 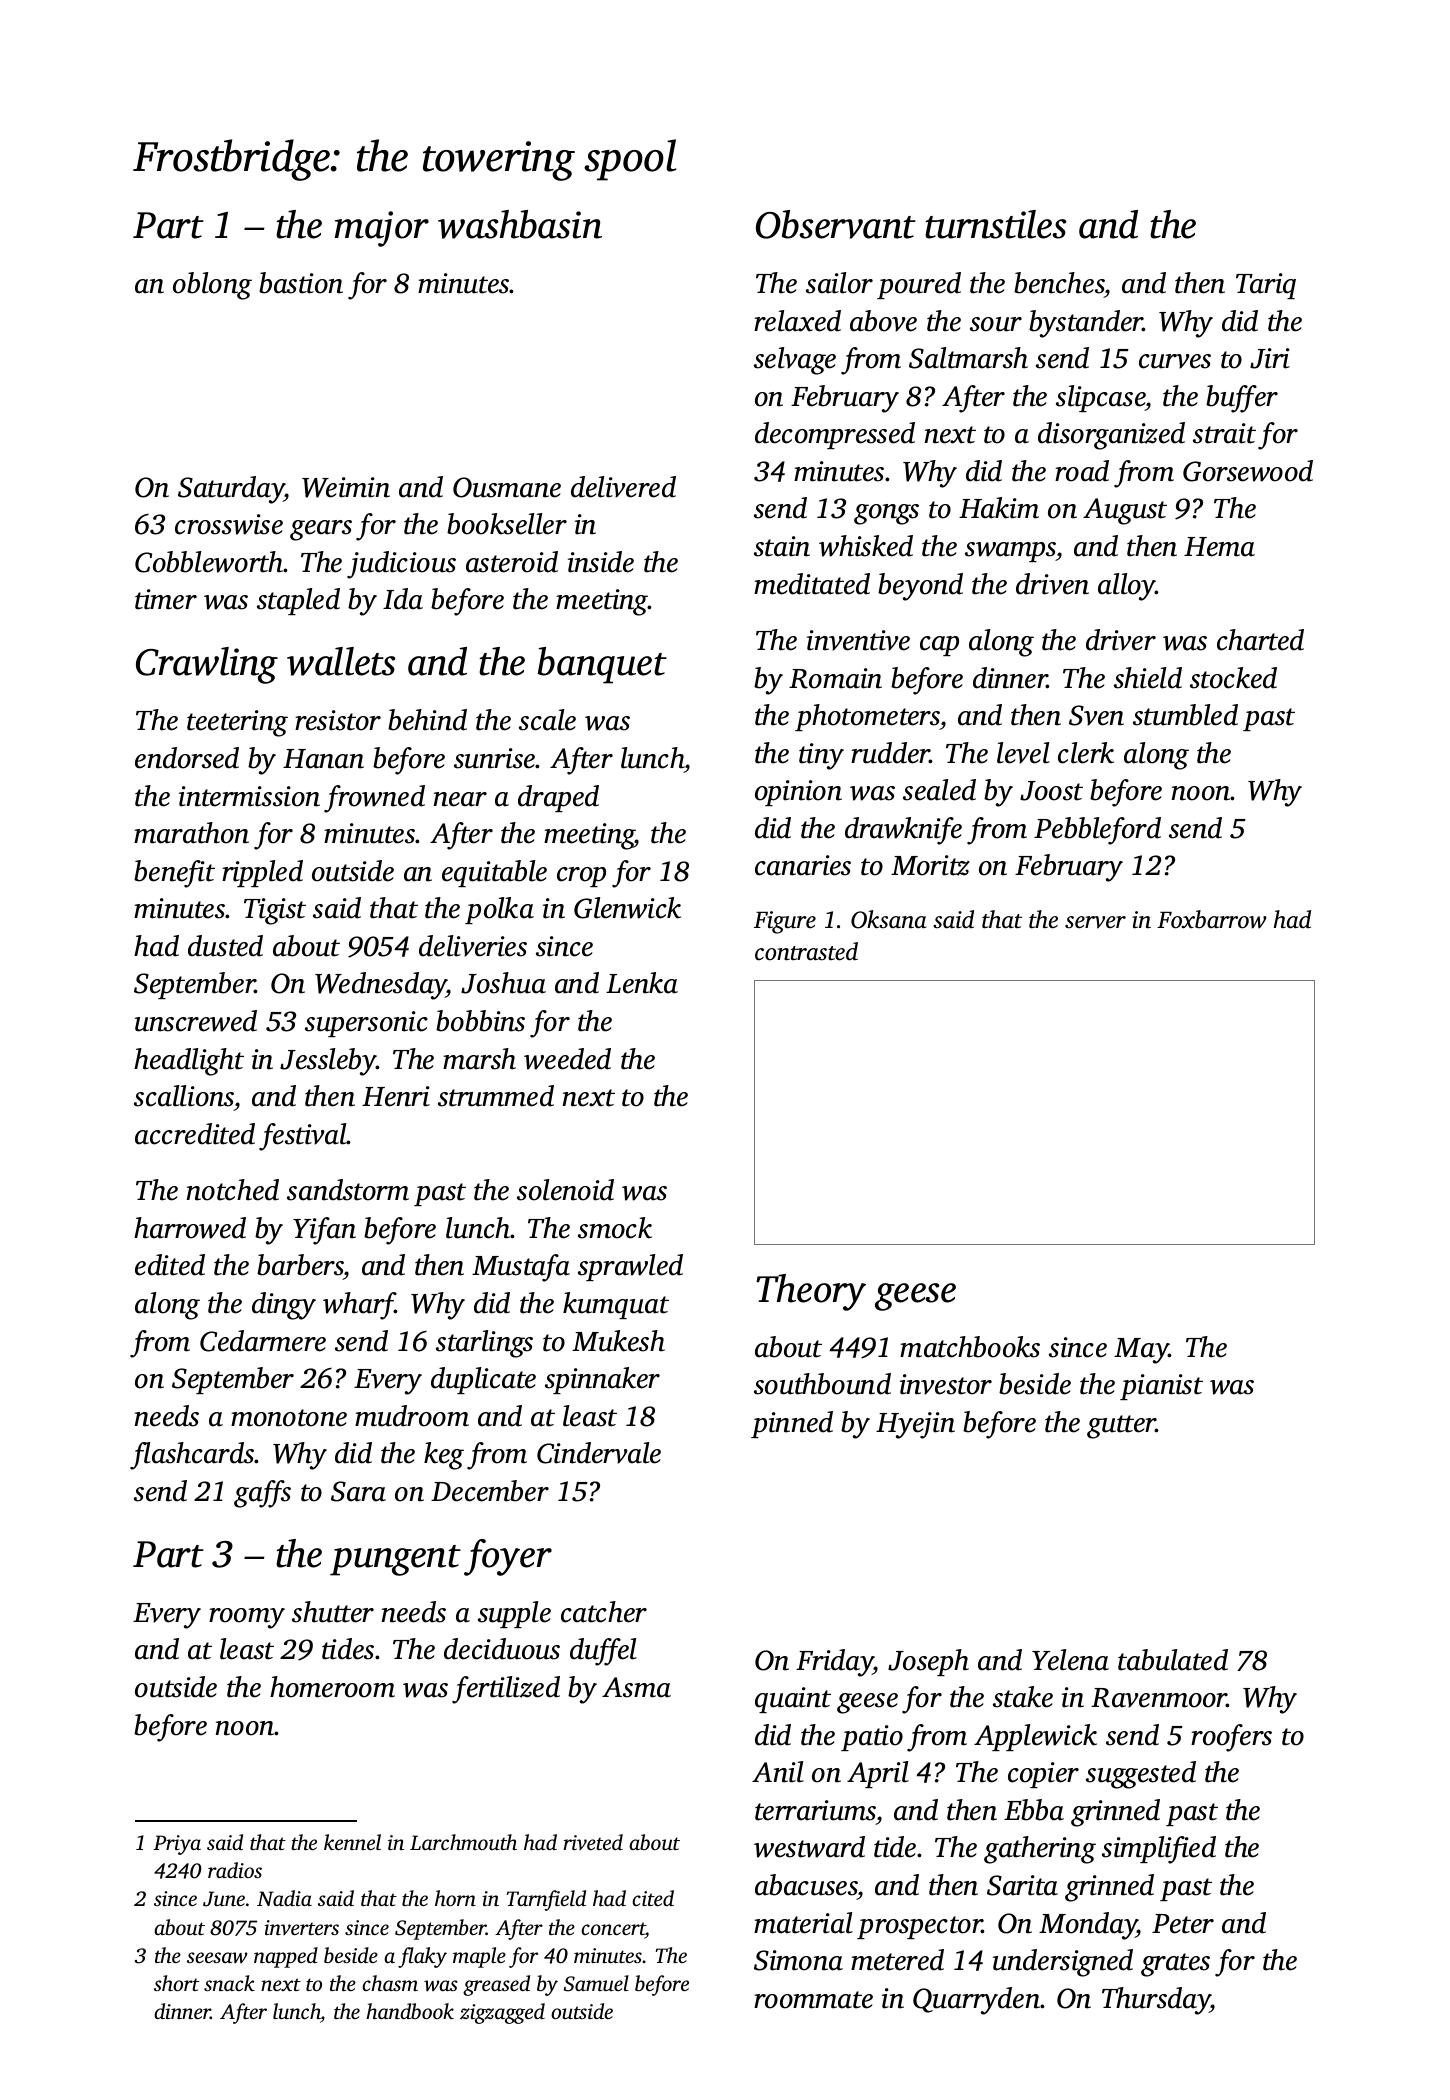 I want to click on zigzagged, so click(x=502, y=2013).
